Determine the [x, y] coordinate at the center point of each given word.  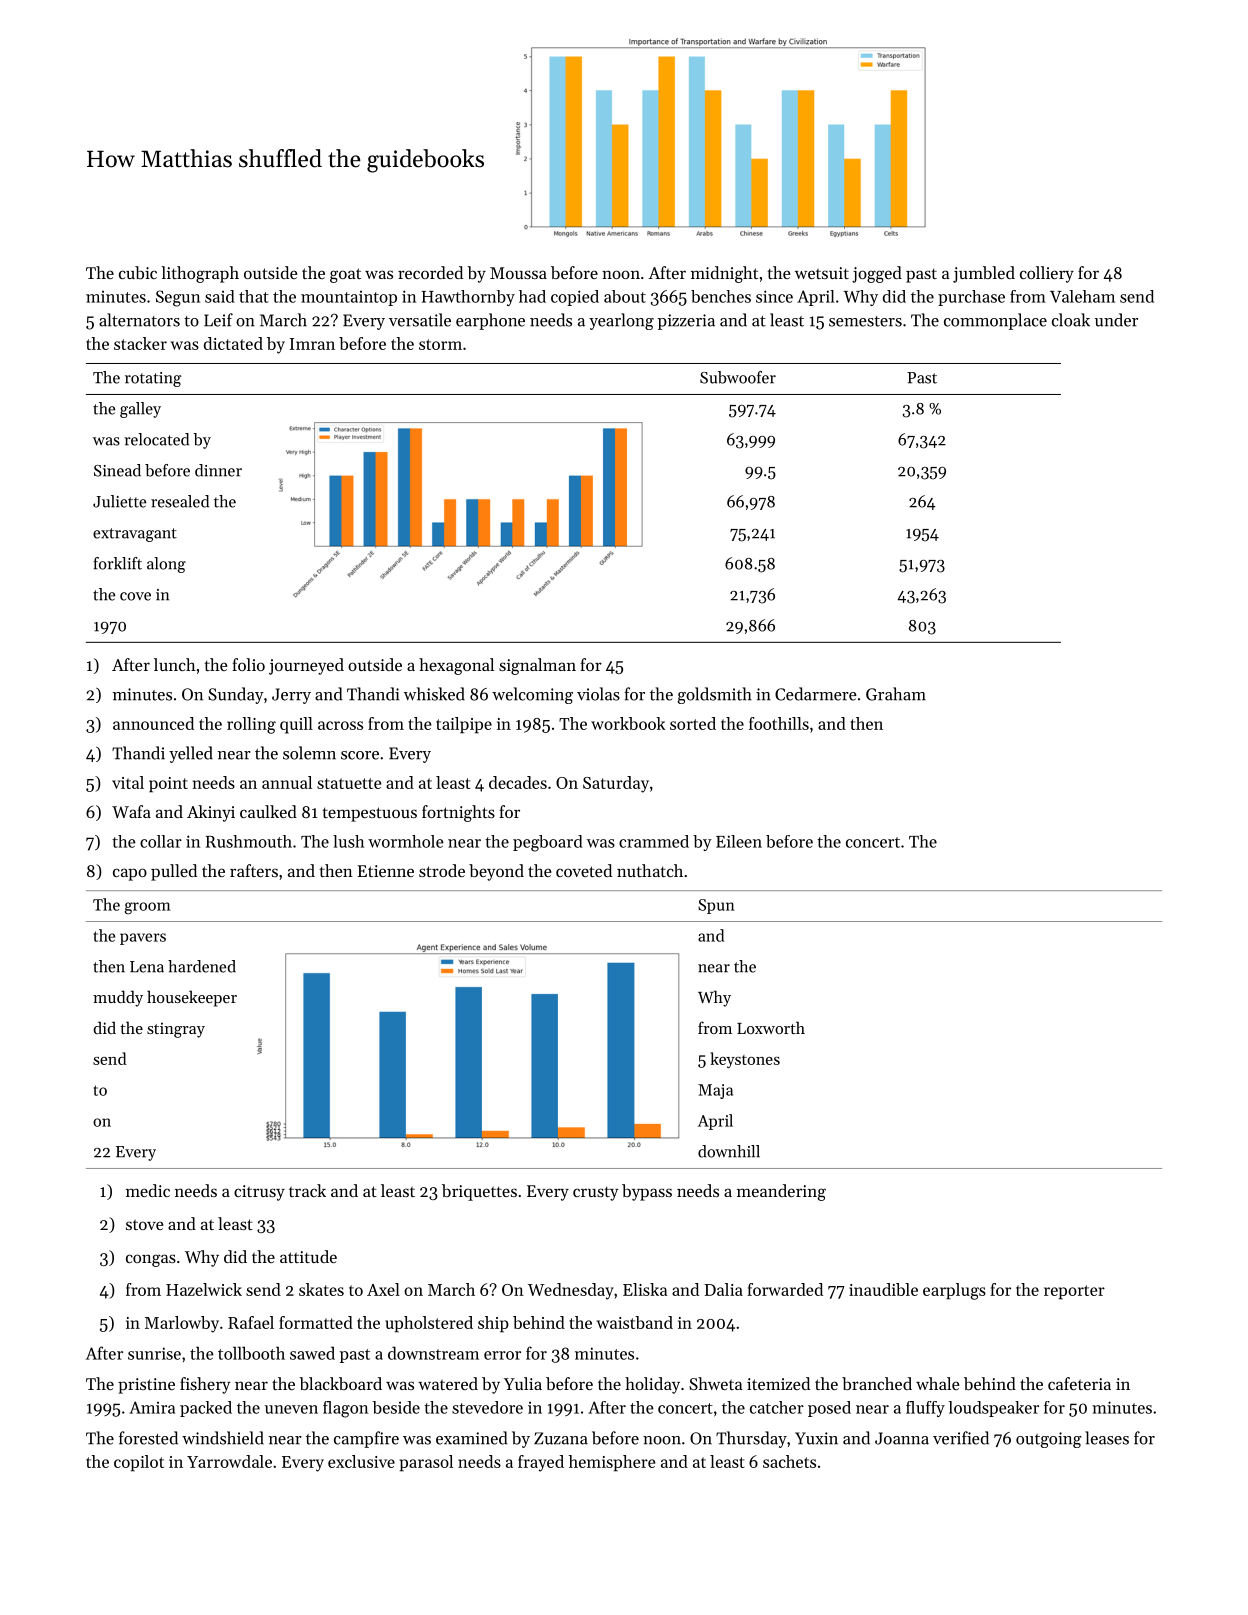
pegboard [548, 843]
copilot [139, 1463]
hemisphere [612, 1463]
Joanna [902, 1438]
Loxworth [771, 1027]
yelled [191, 754]
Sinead [117, 470]
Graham [896, 694]
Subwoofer [738, 377]
